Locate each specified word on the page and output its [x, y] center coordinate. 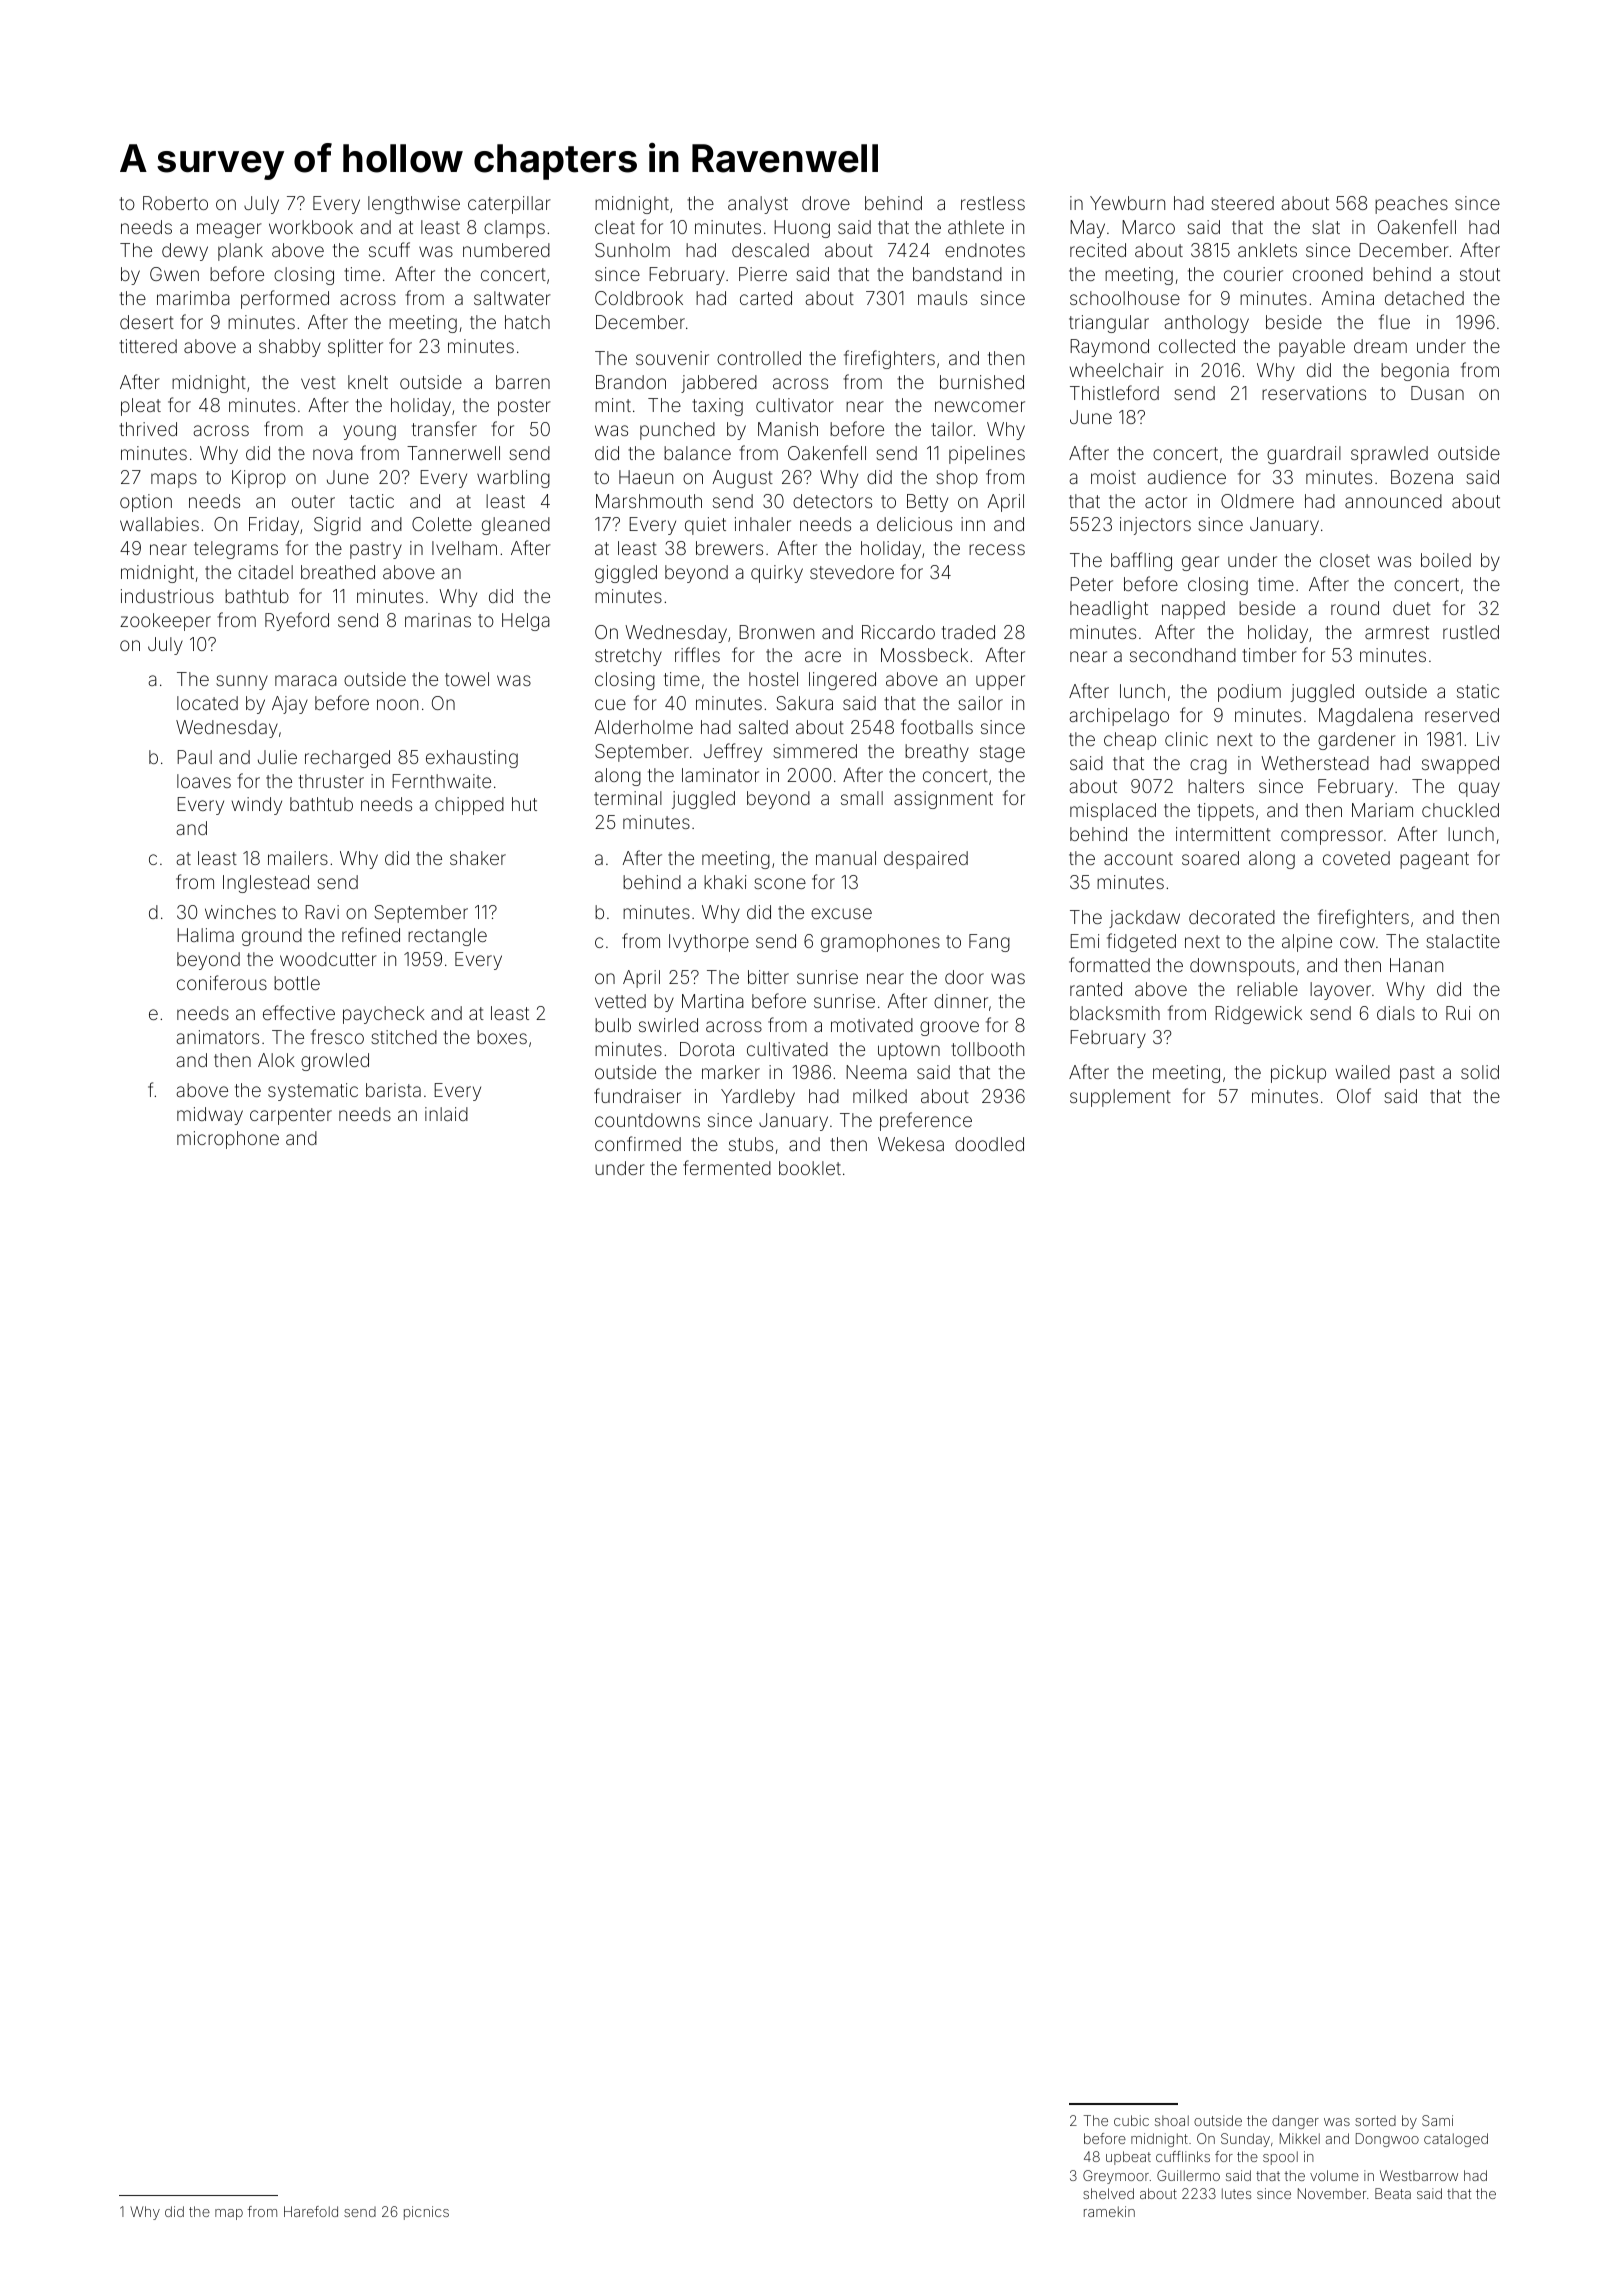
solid [1480, 1072]
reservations [1314, 393]
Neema [876, 1072]
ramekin [1109, 2211]
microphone [228, 1140]
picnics [426, 2213]
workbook [311, 227]
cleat [615, 227]
